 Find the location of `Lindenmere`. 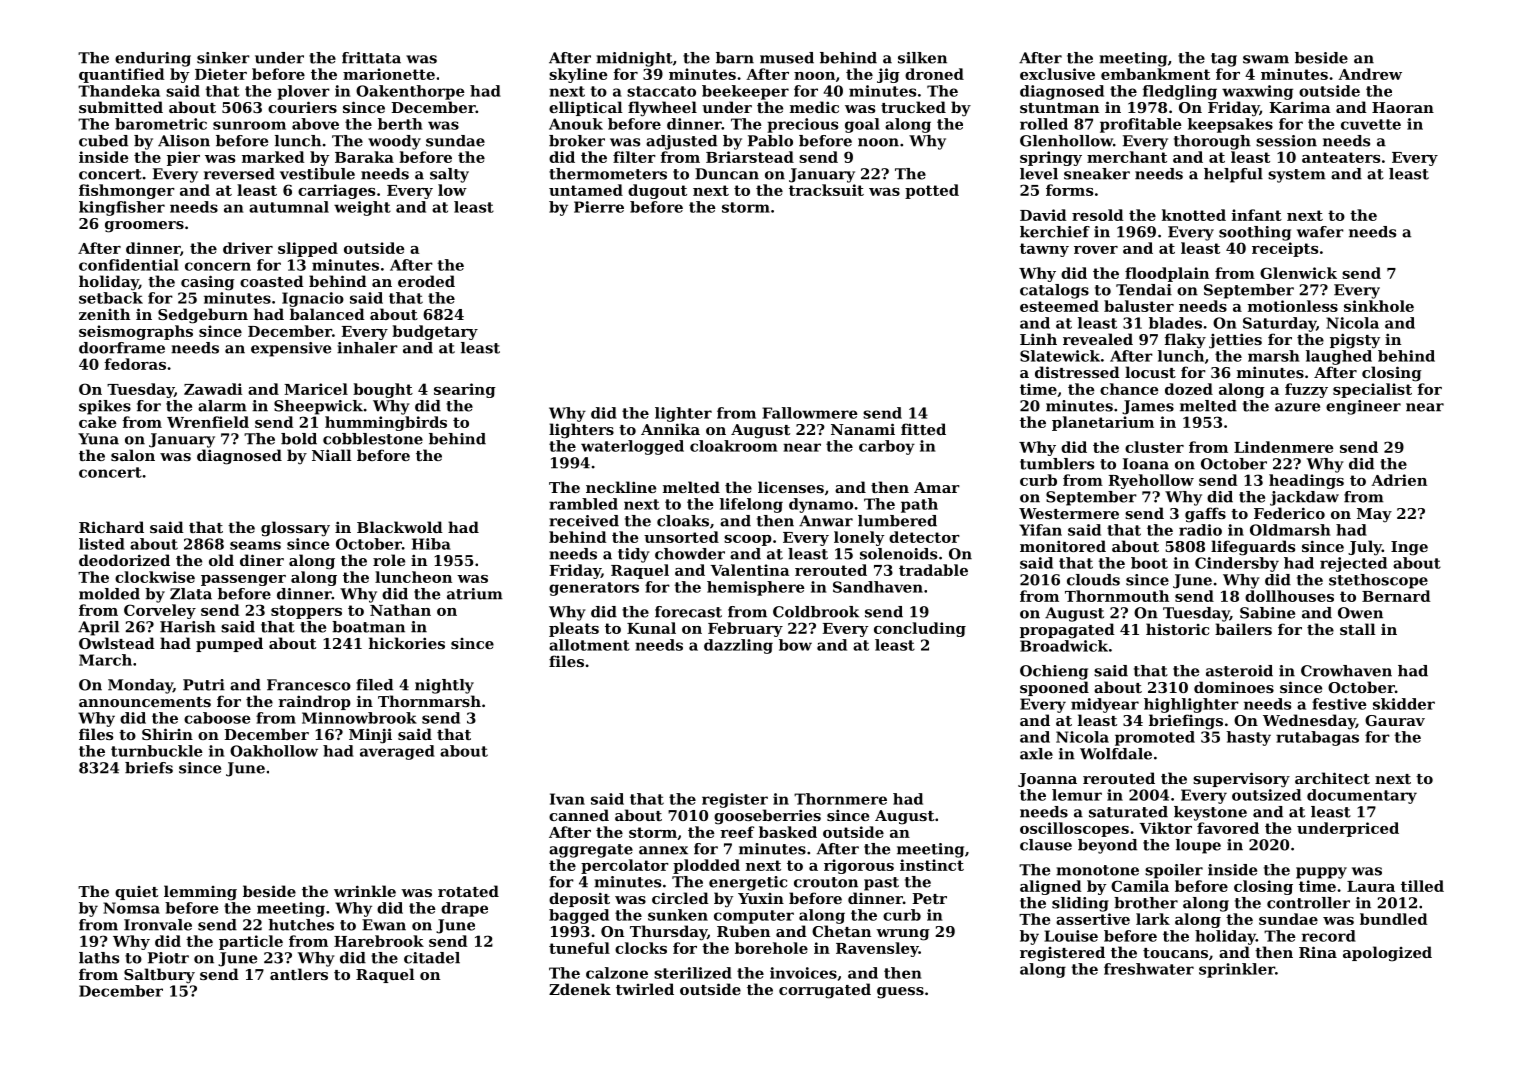

Lindenmere is located at coordinates (1283, 447).
